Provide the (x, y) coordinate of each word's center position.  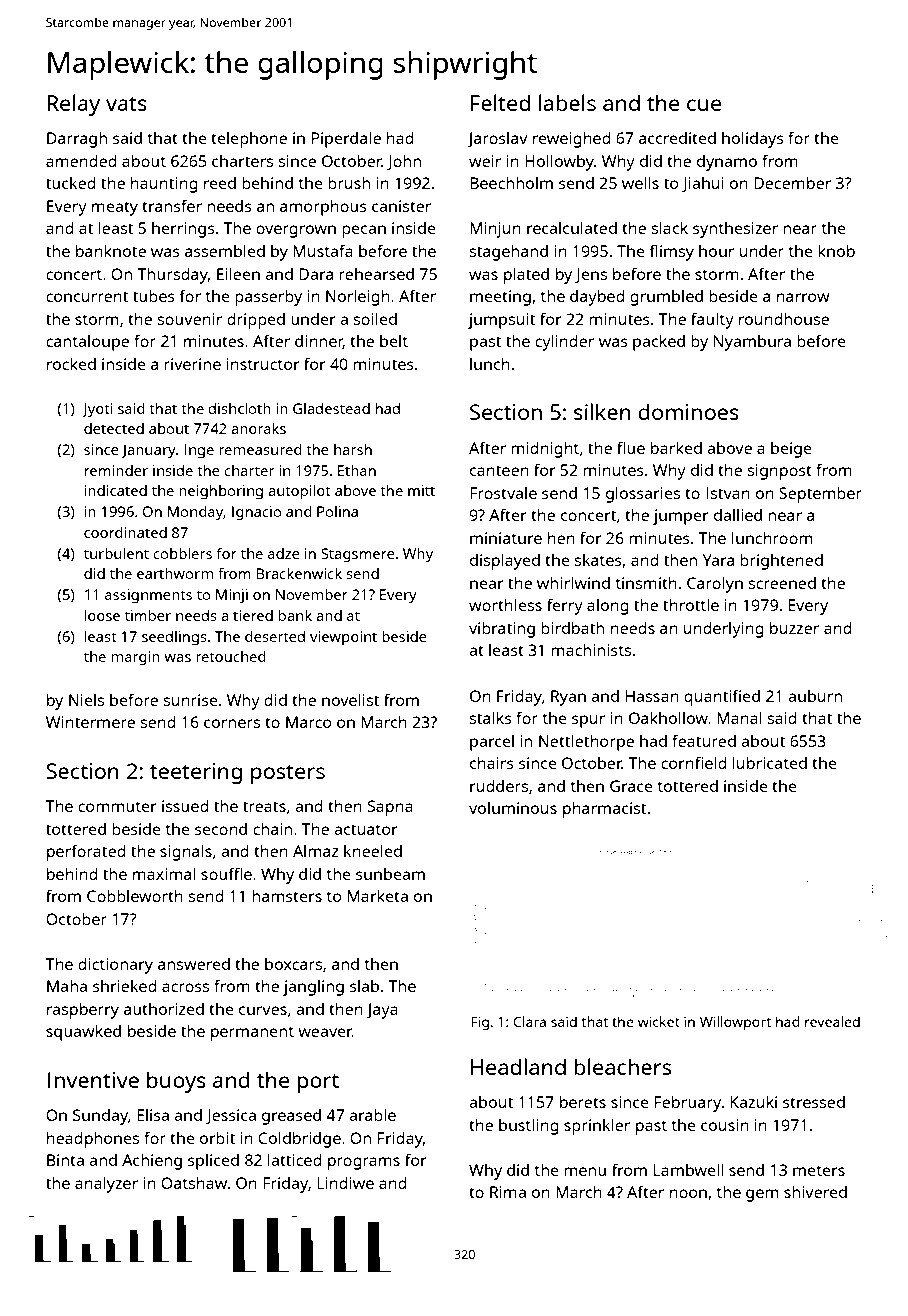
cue (704, 105)
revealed (832, 1021)
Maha (67, 986)
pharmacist (604, 810)
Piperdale (346, 140)
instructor (263, 364)
